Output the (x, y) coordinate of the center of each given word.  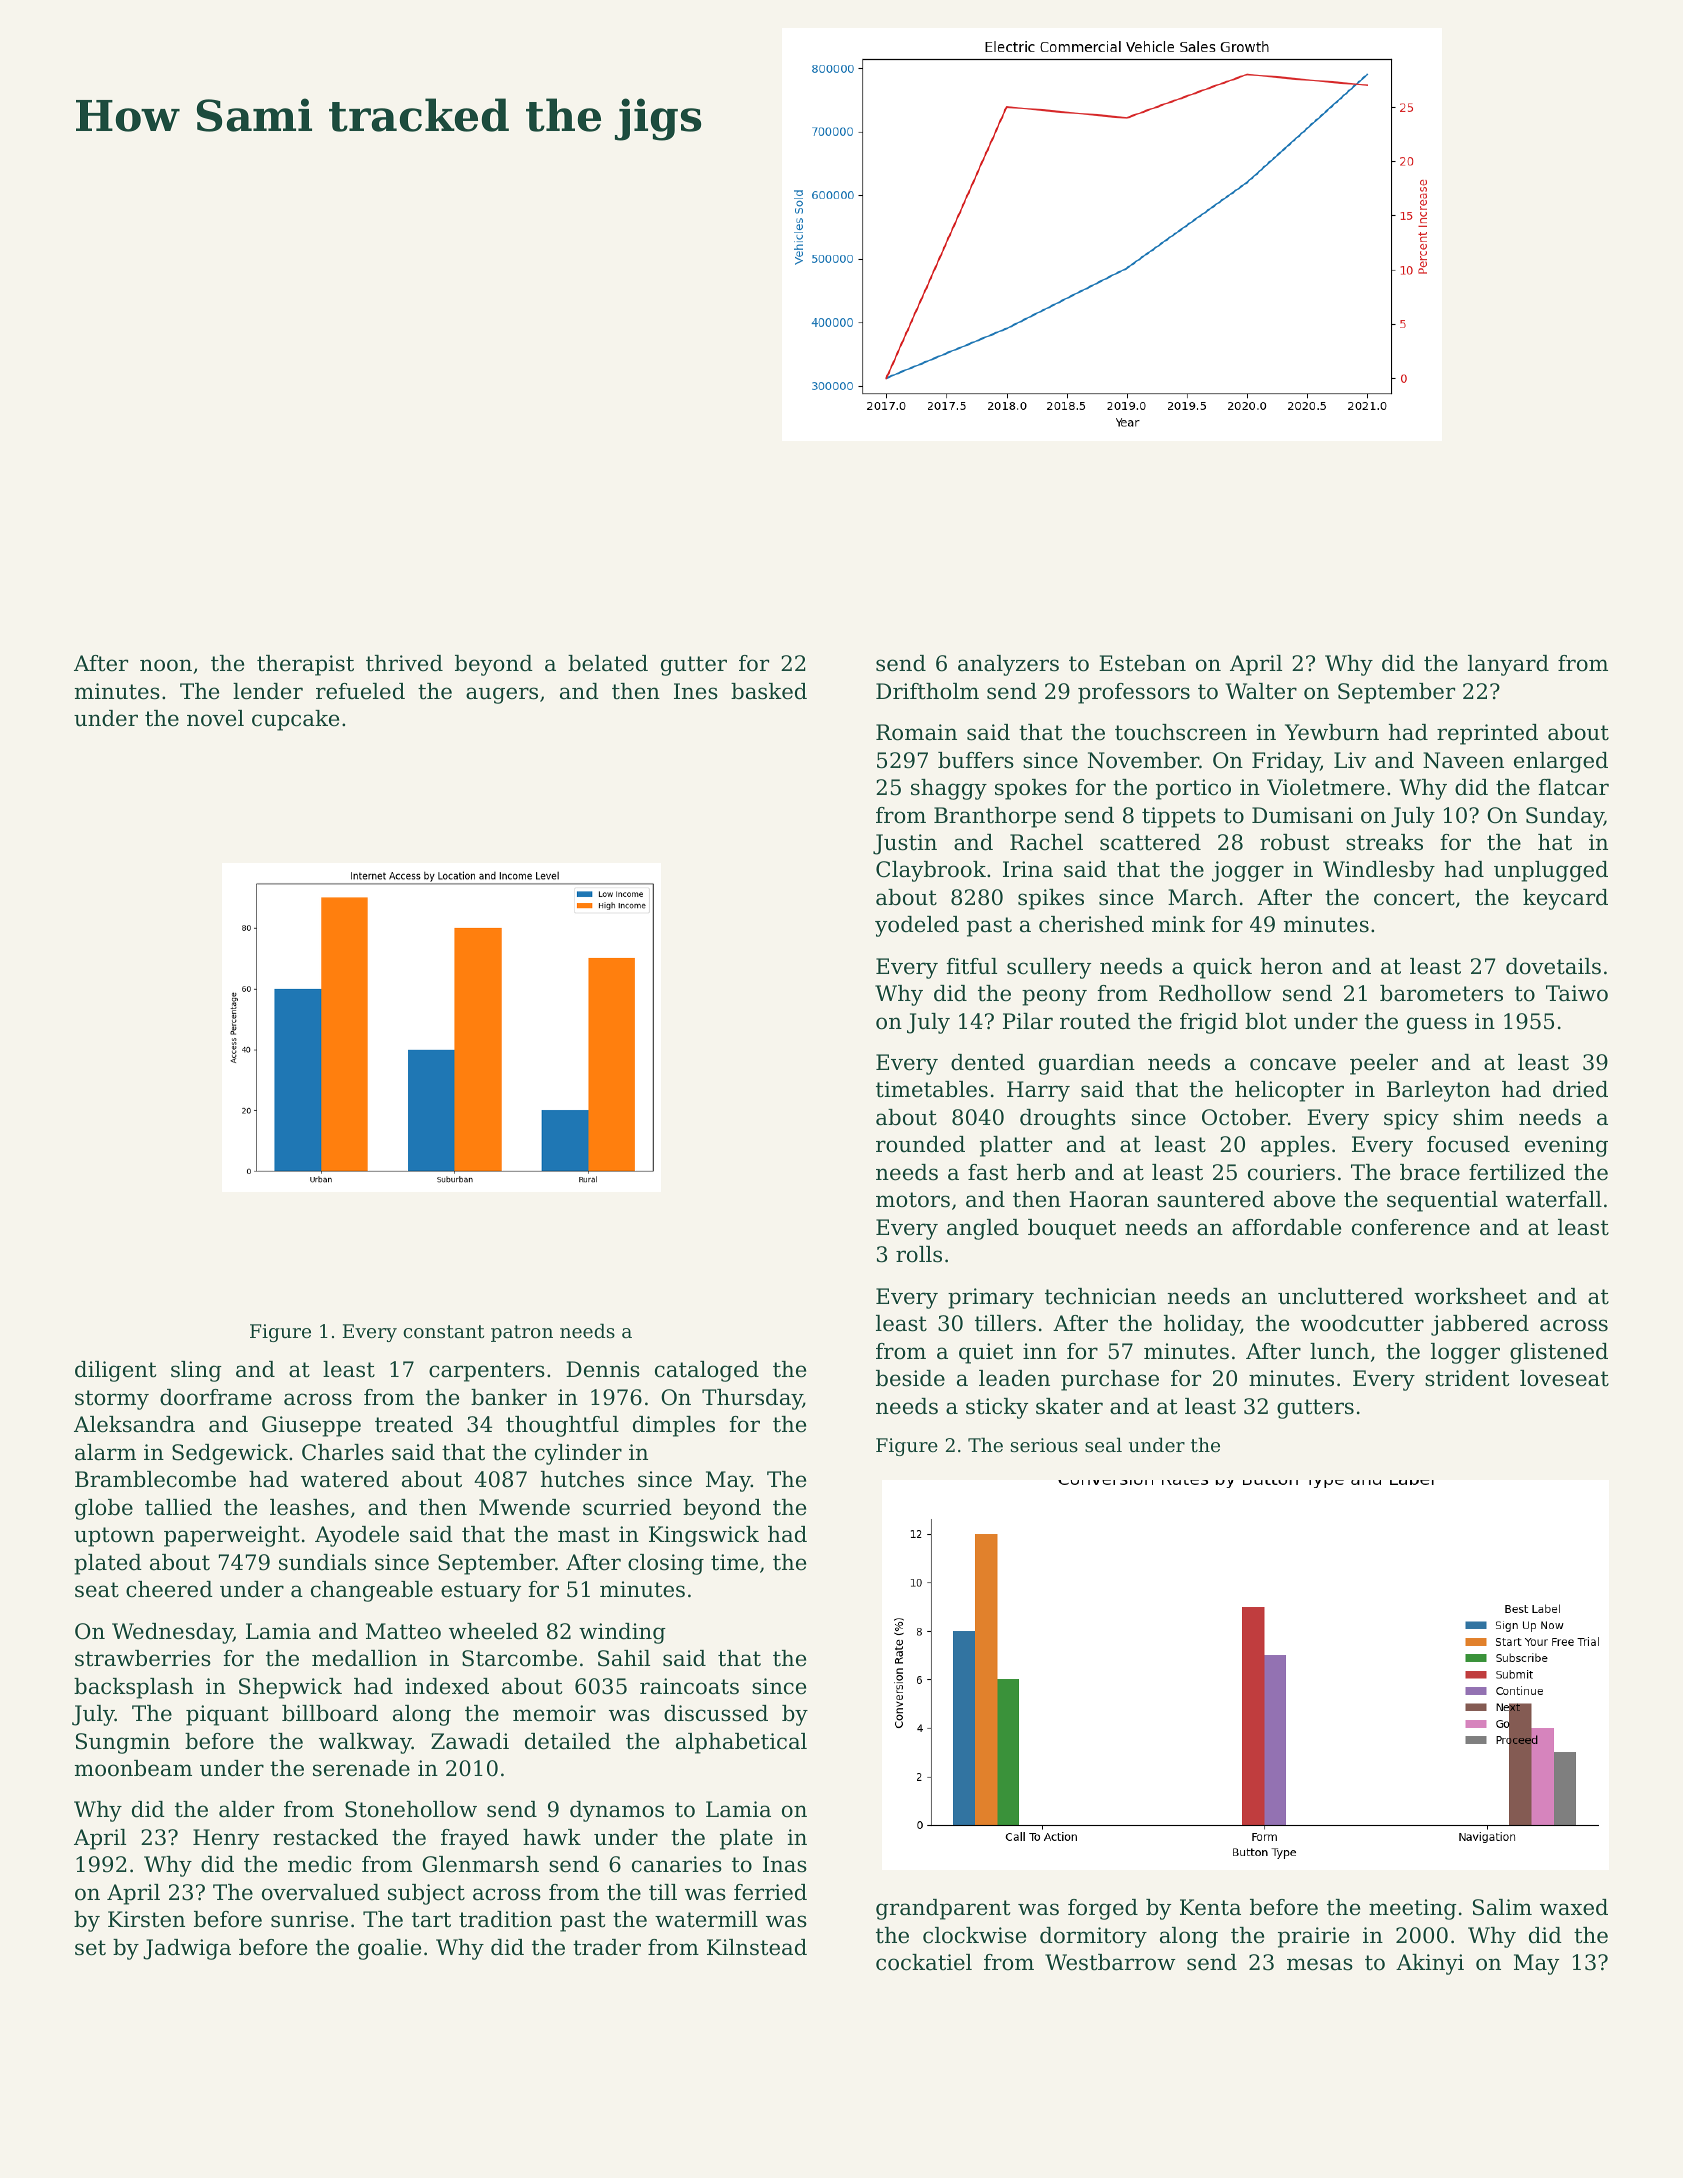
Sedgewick (230, 1454)
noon (166, 665)
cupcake (295, 720)
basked (769, 691)
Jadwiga (187, 1949)
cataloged (707, 1371)
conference (1411, 1227)
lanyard (1508, 665)
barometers (1441, 993)
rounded (920, 1144)
